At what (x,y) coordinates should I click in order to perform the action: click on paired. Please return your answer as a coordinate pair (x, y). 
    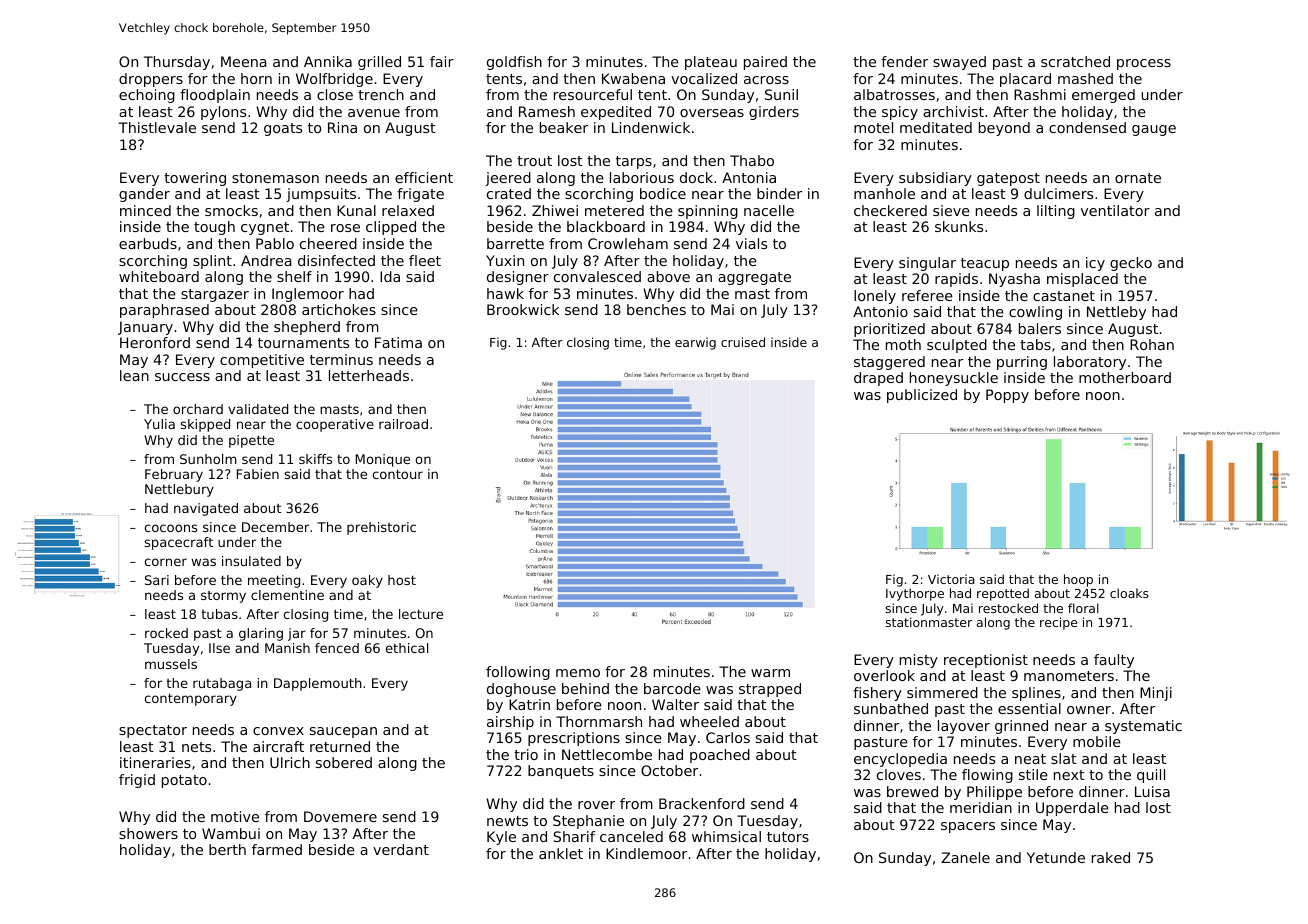
    Looking at the image, I should click on (765, 63).
